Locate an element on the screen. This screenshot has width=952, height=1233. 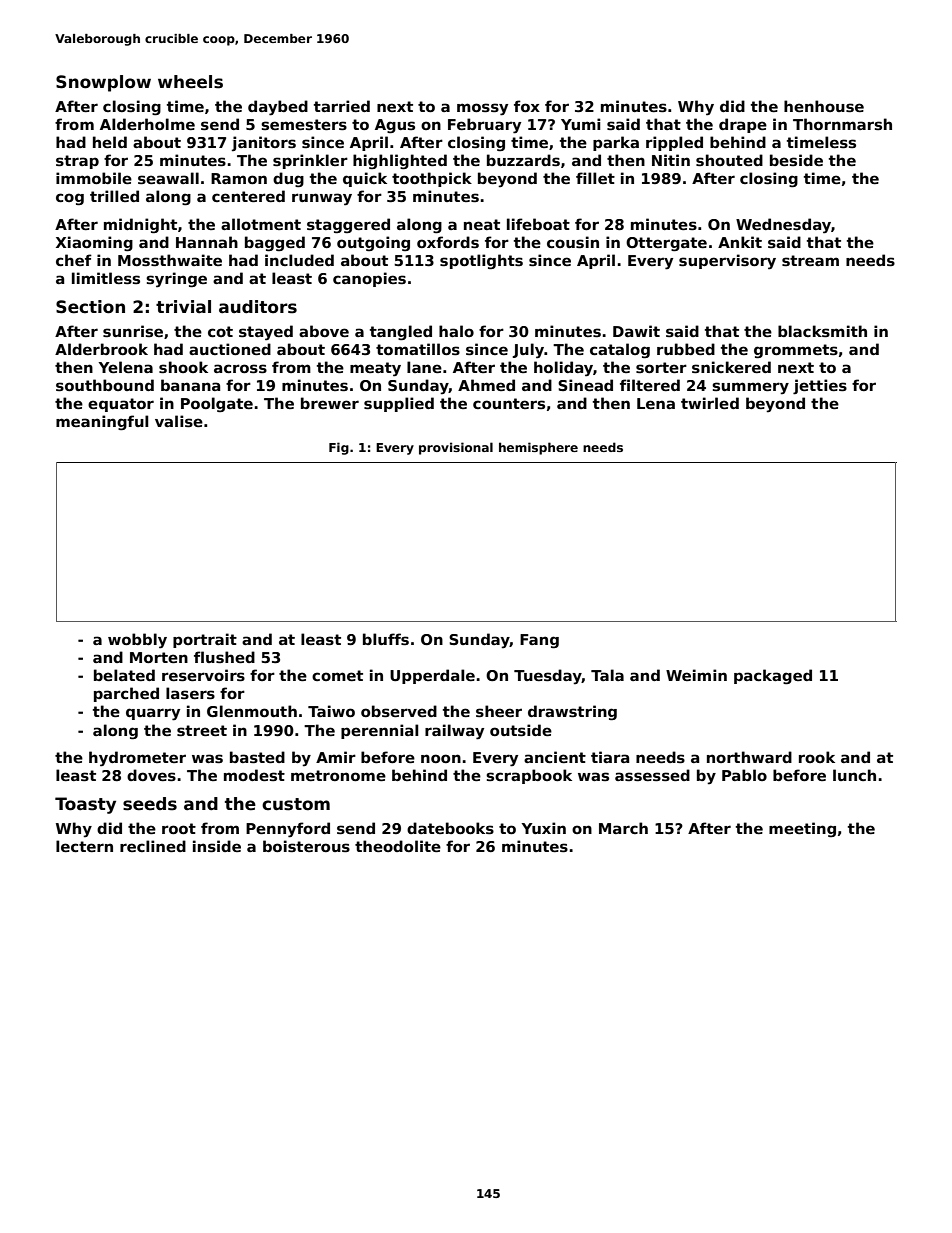
boisterous is located at coordinates (306, 846).
